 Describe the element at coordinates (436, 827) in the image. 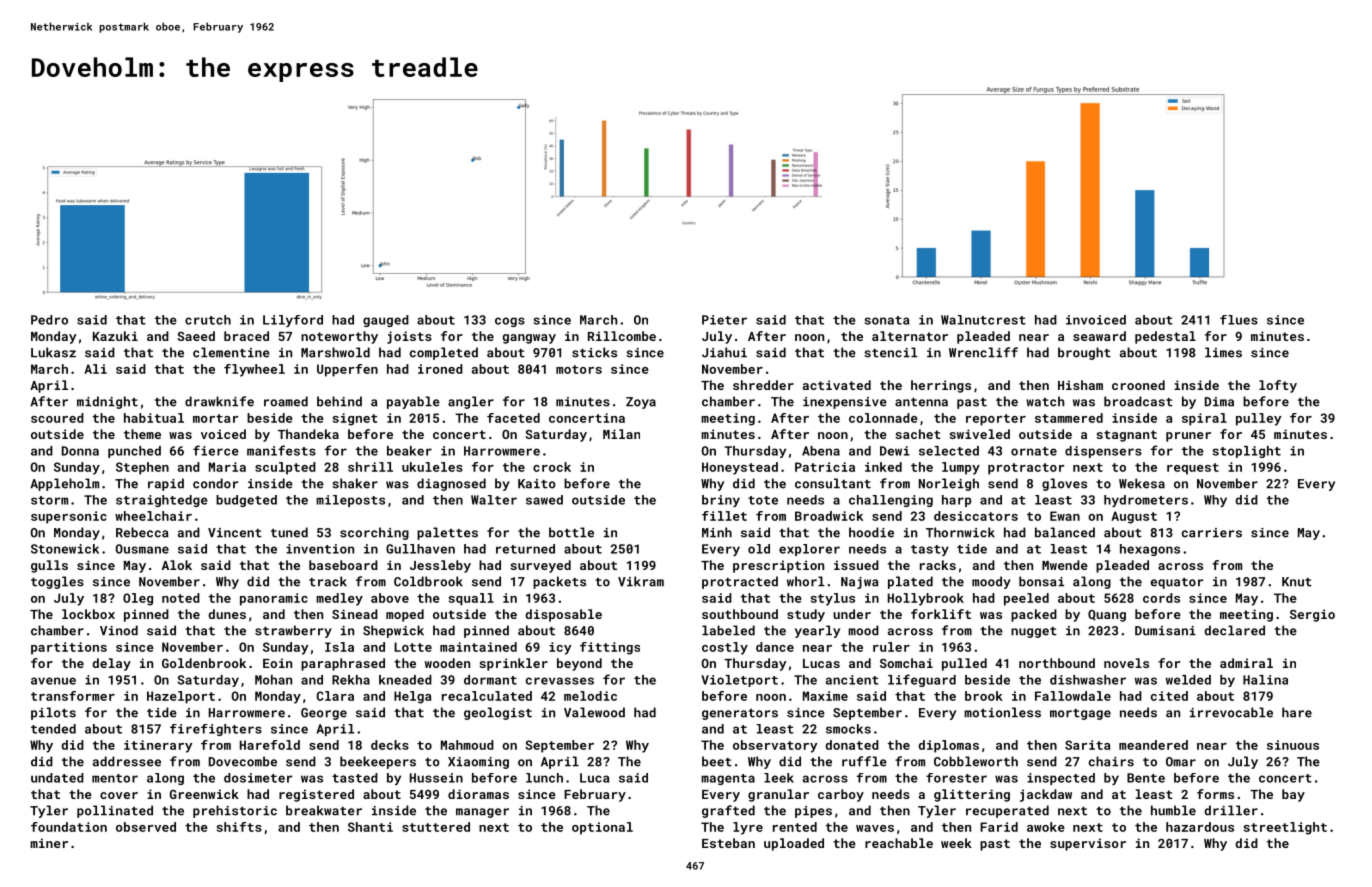

I see `stuttered` at that location.
